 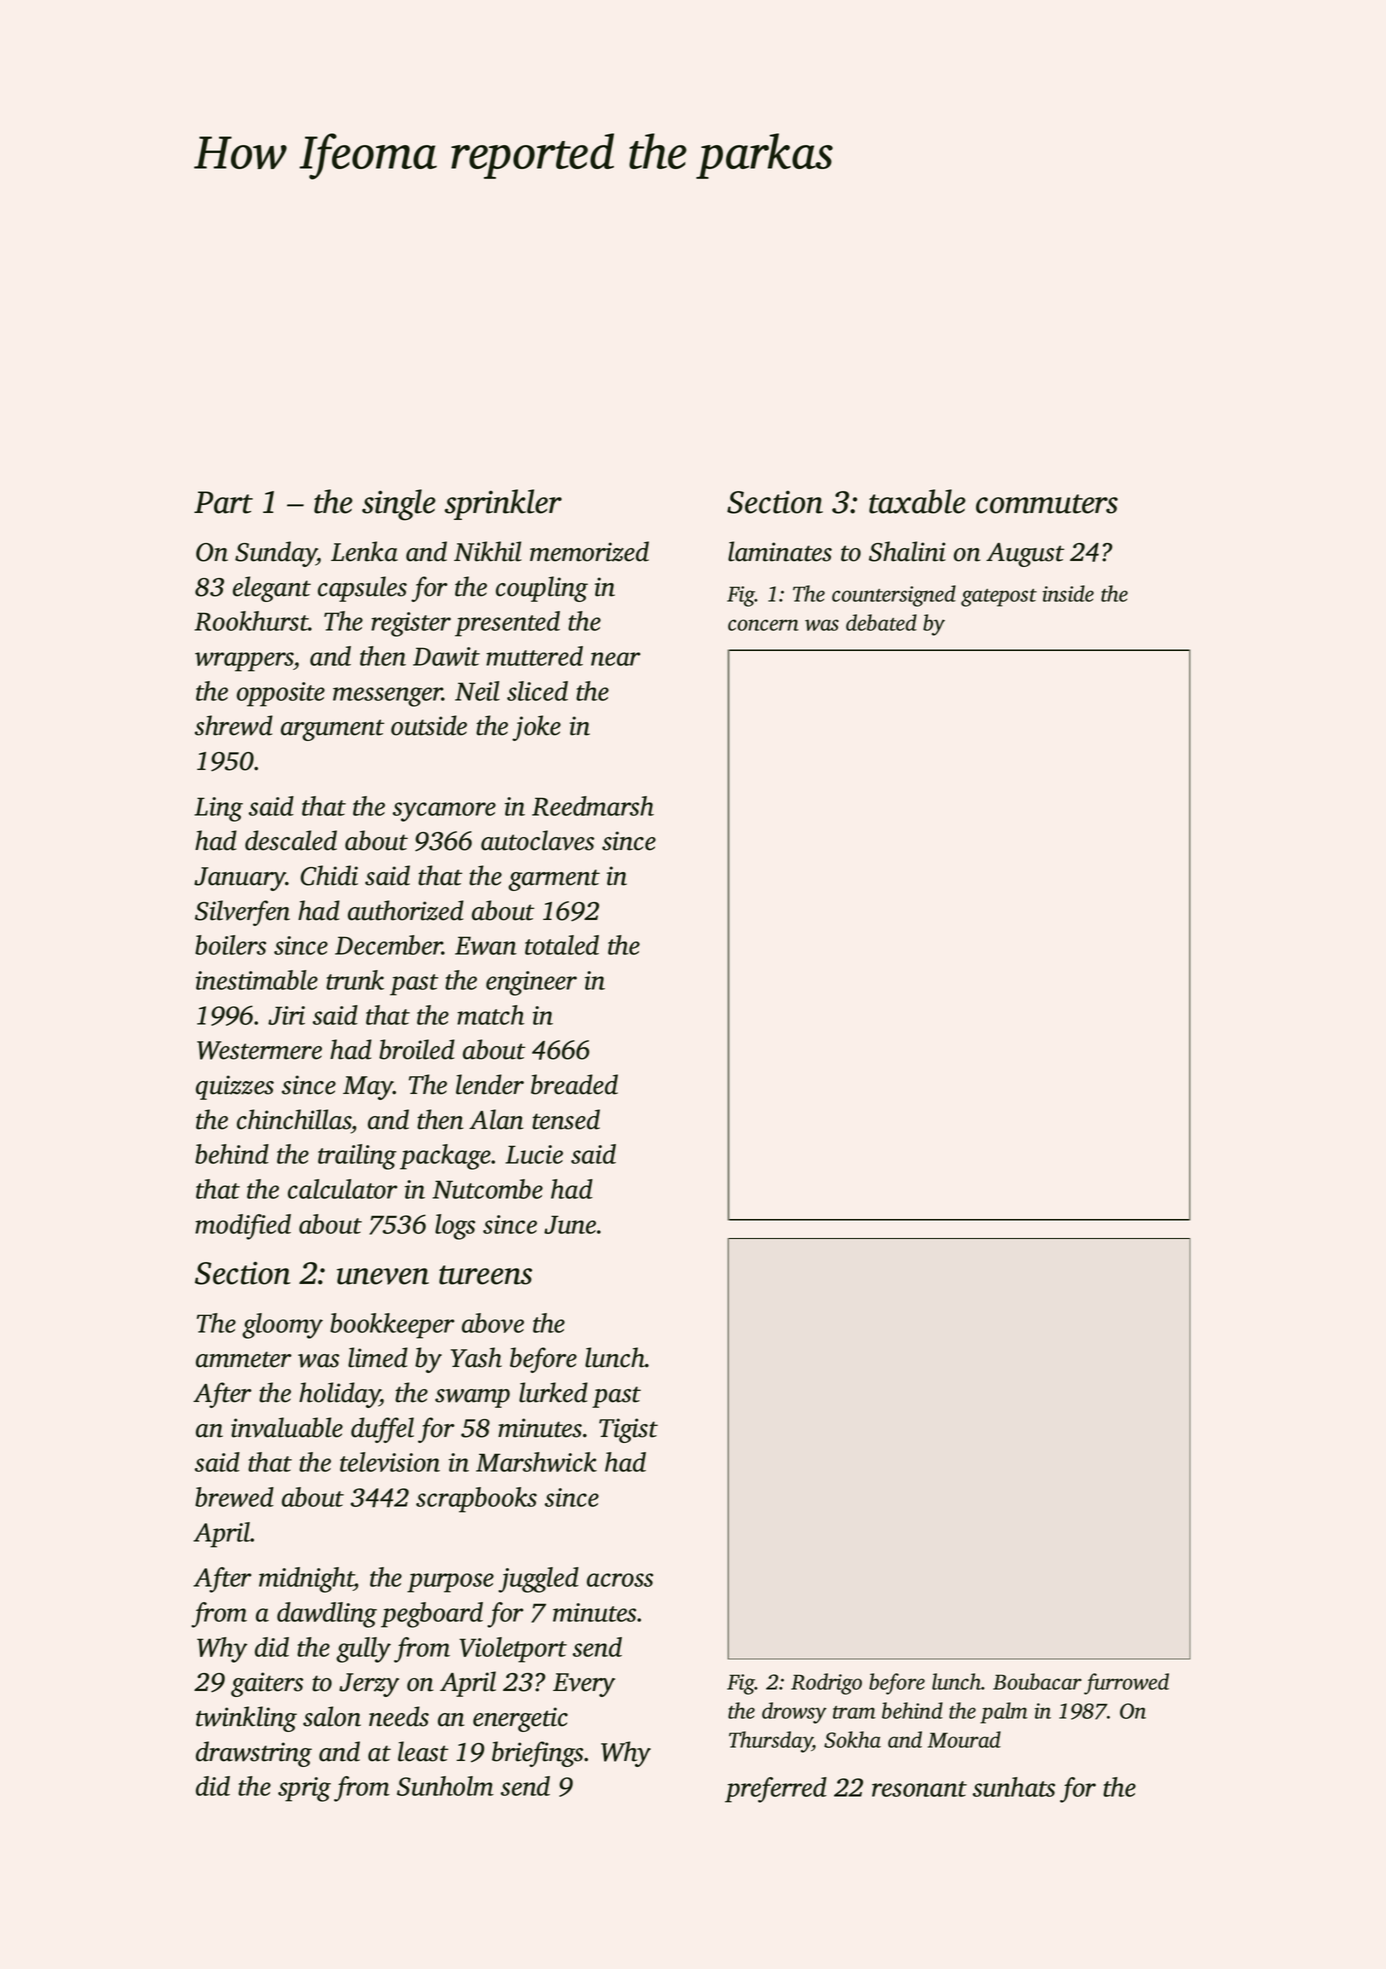 What do you see at coordinates (251, 621) in the document?
I see `Rookhurst` at bounding box center [251, 621].
